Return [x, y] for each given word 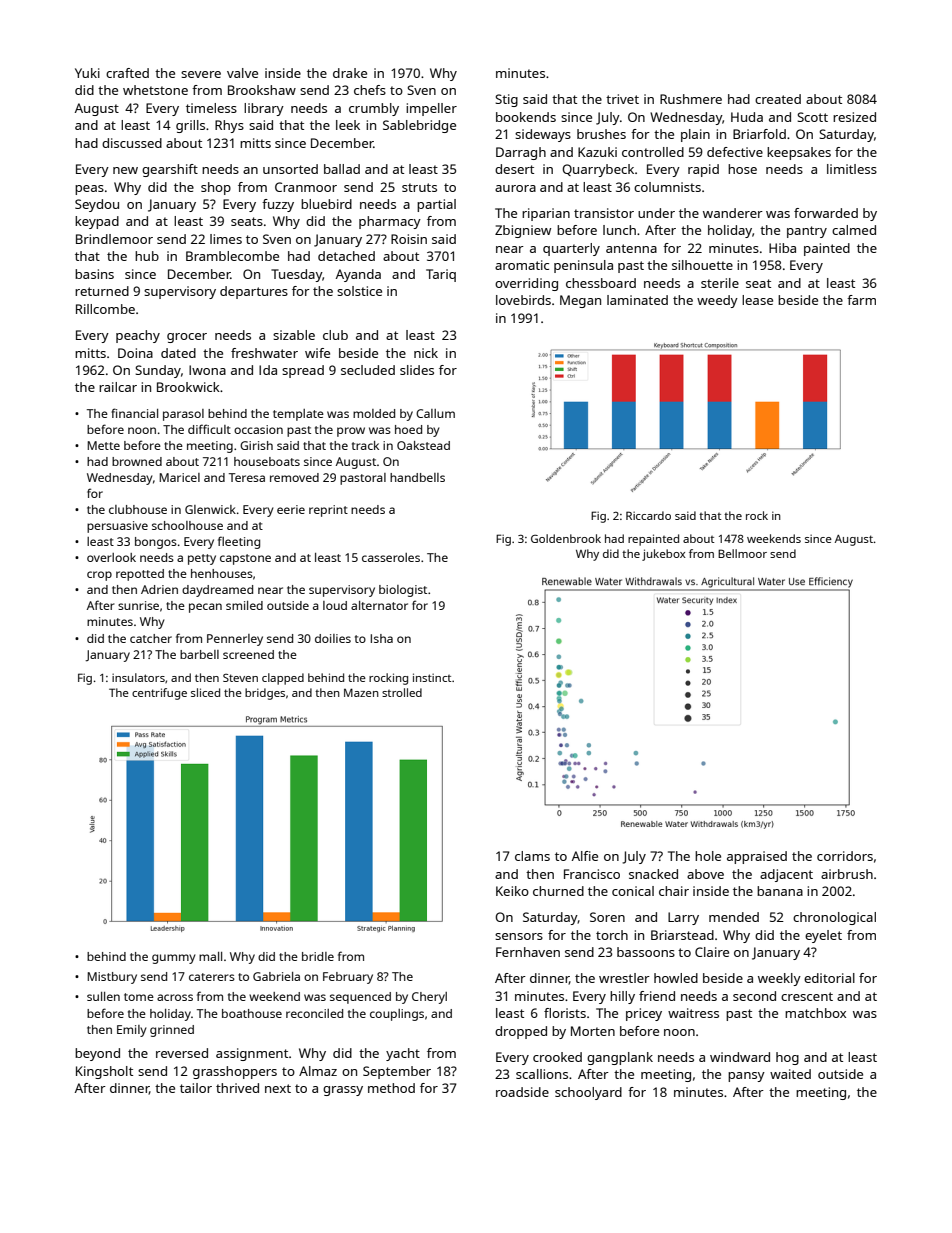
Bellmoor [742, 553]
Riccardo [648, 515]
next [278, 1088]
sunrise [138, 605]
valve [242, 73]
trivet [622, 99]
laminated [637, 300]
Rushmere [691, 99]
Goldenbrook [566, 538]
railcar [118, 387]
